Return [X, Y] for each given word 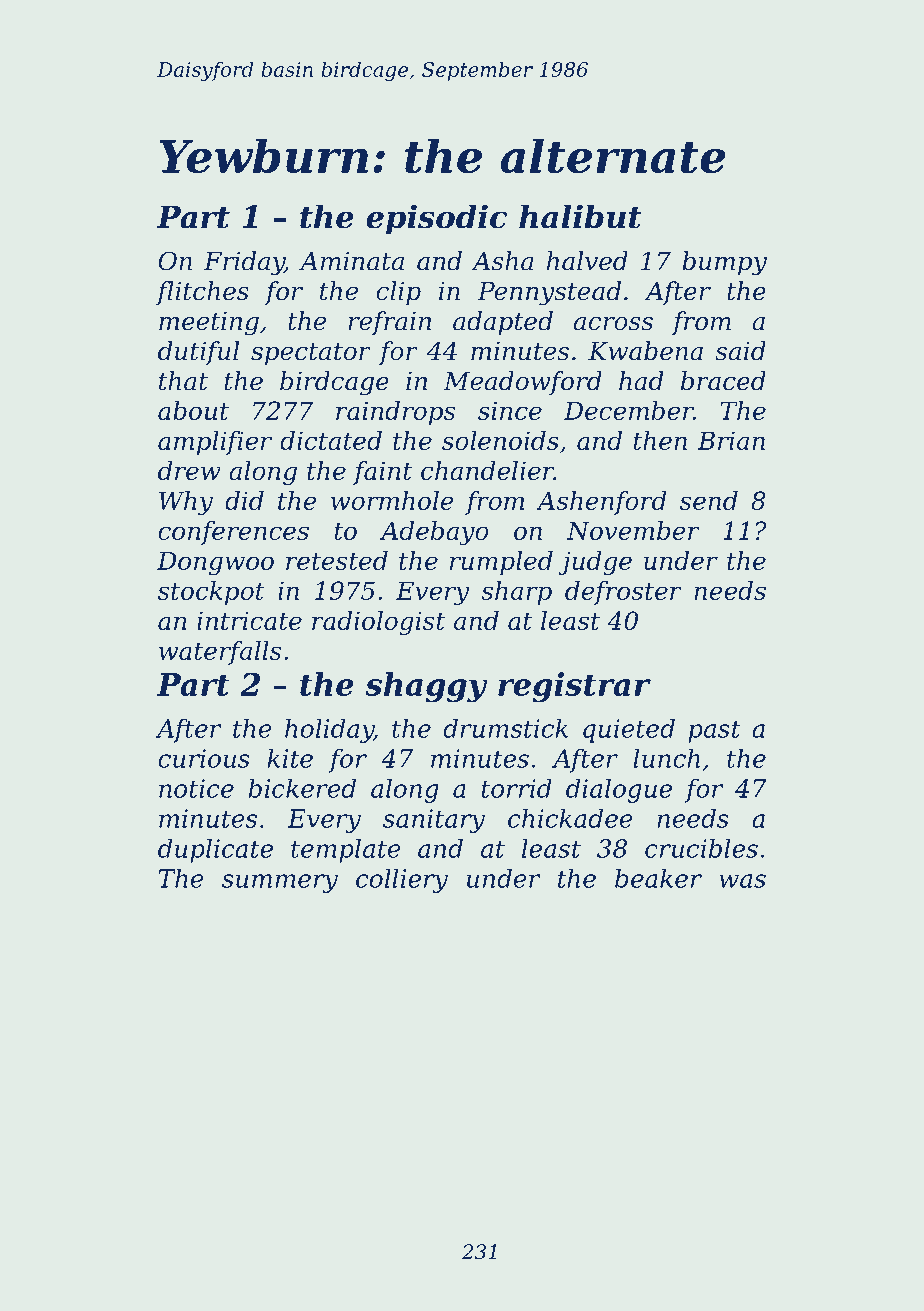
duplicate [215, 850]
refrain [389, 323]
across [613, 324]
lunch [666, 758]
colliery [402, 880]
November [633, 530]
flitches [202, 293]
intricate [249, 620]
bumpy [724, 263]
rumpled [501, 563]
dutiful [198, 353]
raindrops [395, 413]
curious [204, 758]
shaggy [426, 687]
